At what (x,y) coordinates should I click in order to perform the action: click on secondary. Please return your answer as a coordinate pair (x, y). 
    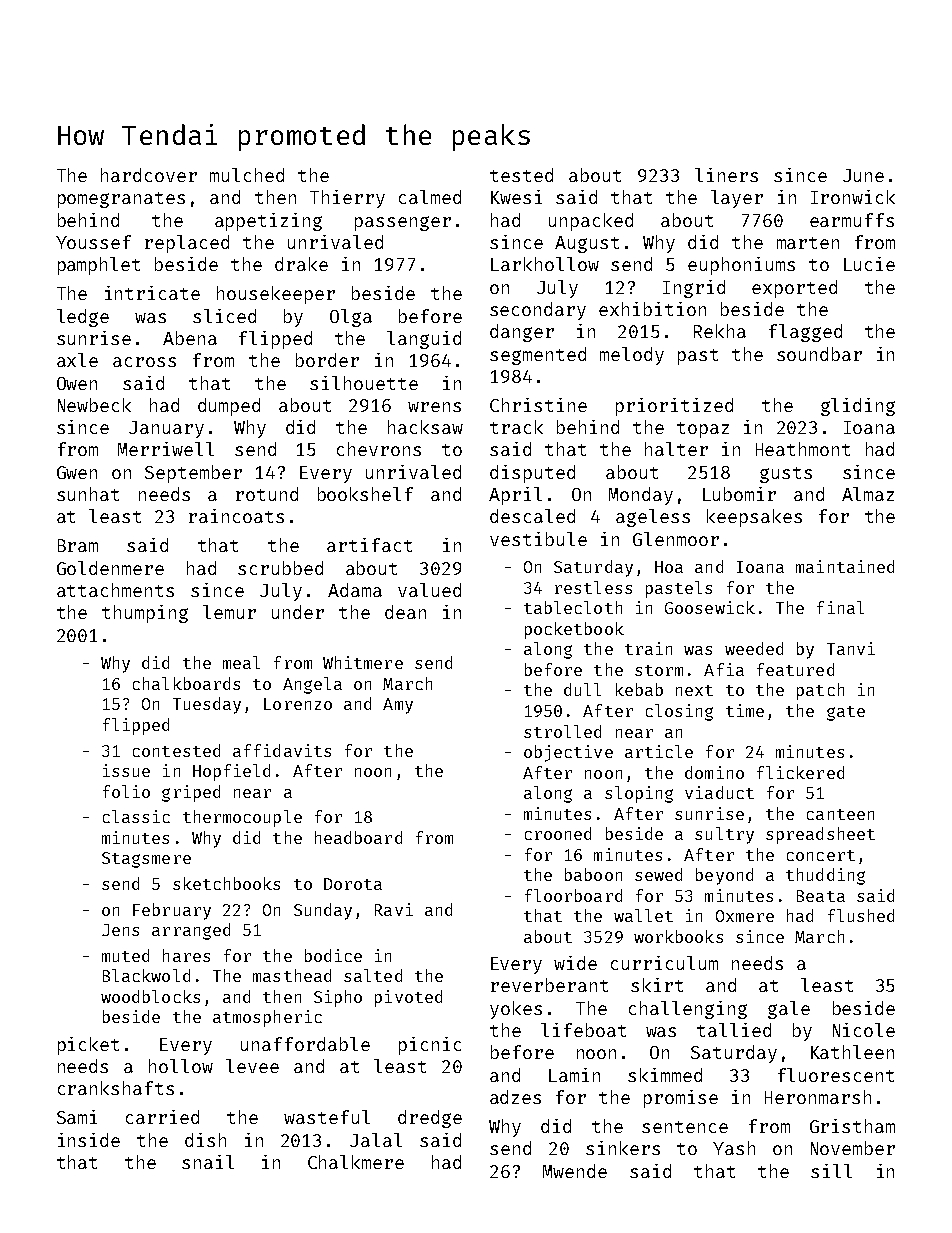
    Looking at the image, I should click on (538, 311).
